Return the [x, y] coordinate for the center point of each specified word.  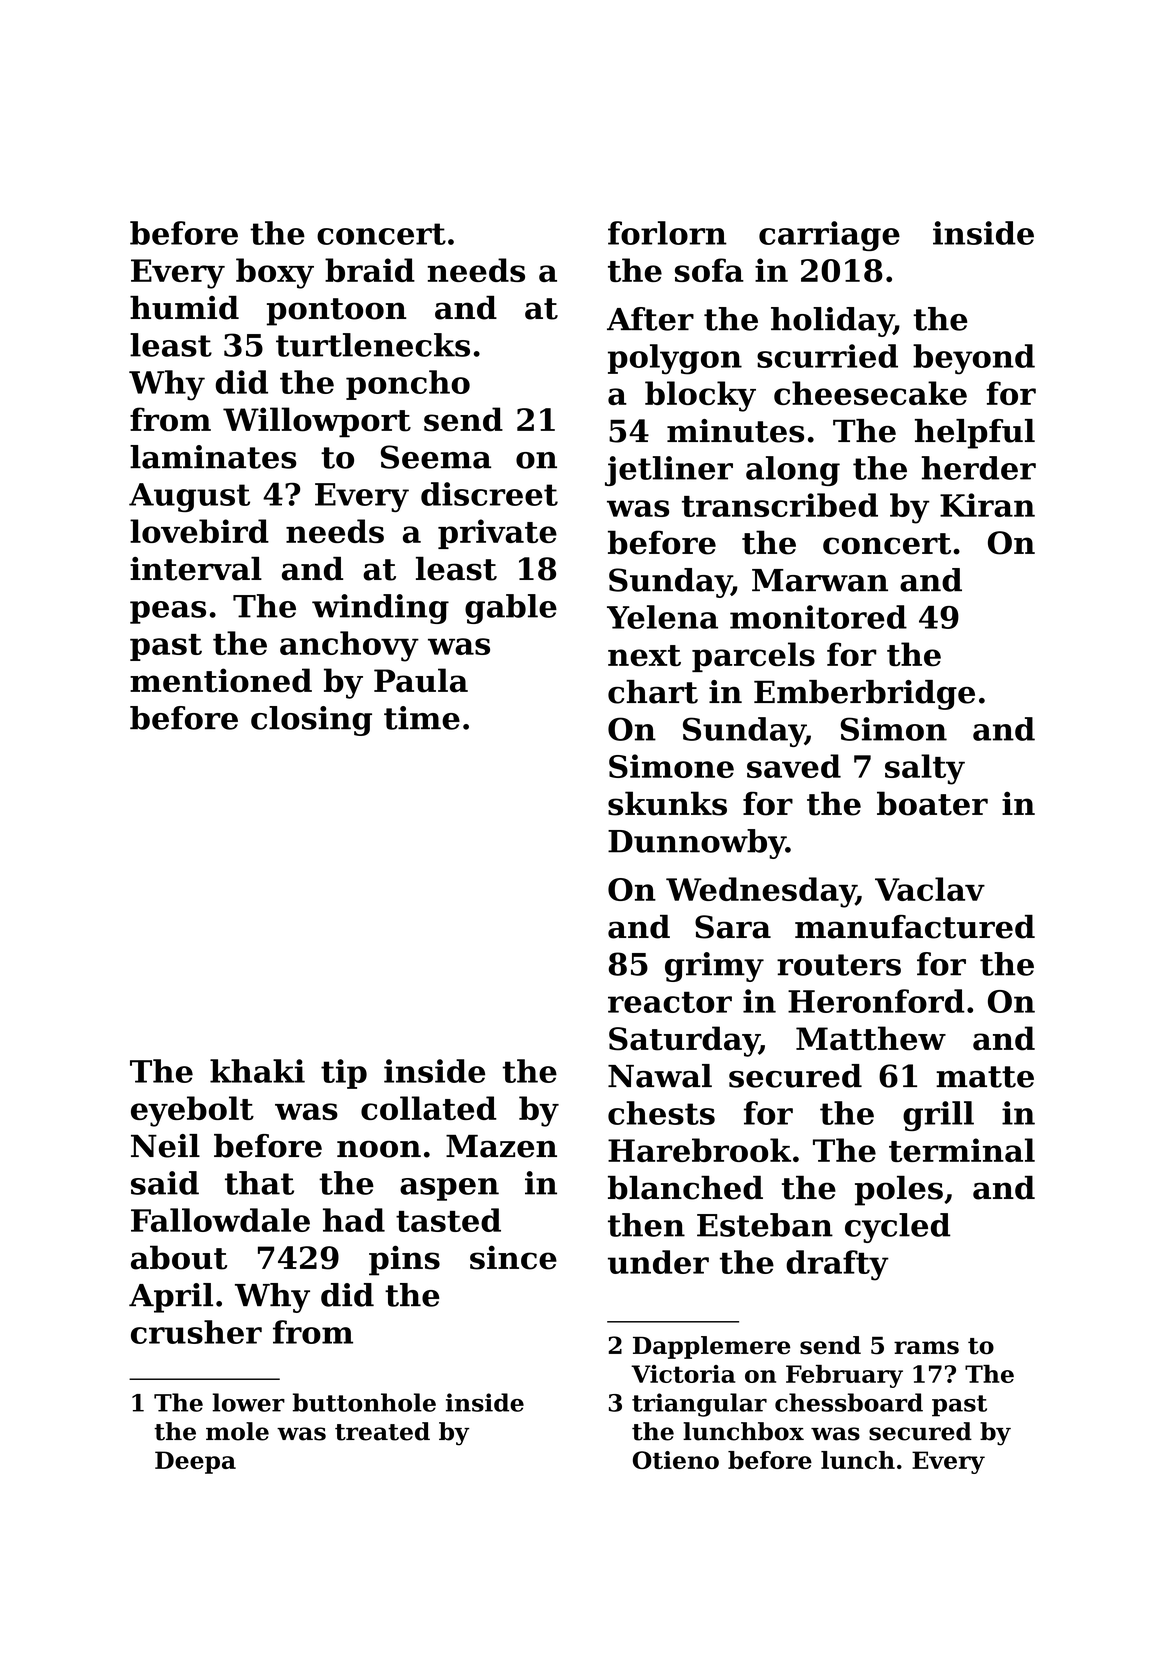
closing [311, 721]
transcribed [780, 505]
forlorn [667, 233]
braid [370, 270]
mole [237, 1431]
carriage [829, 236]
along [793, 471]
